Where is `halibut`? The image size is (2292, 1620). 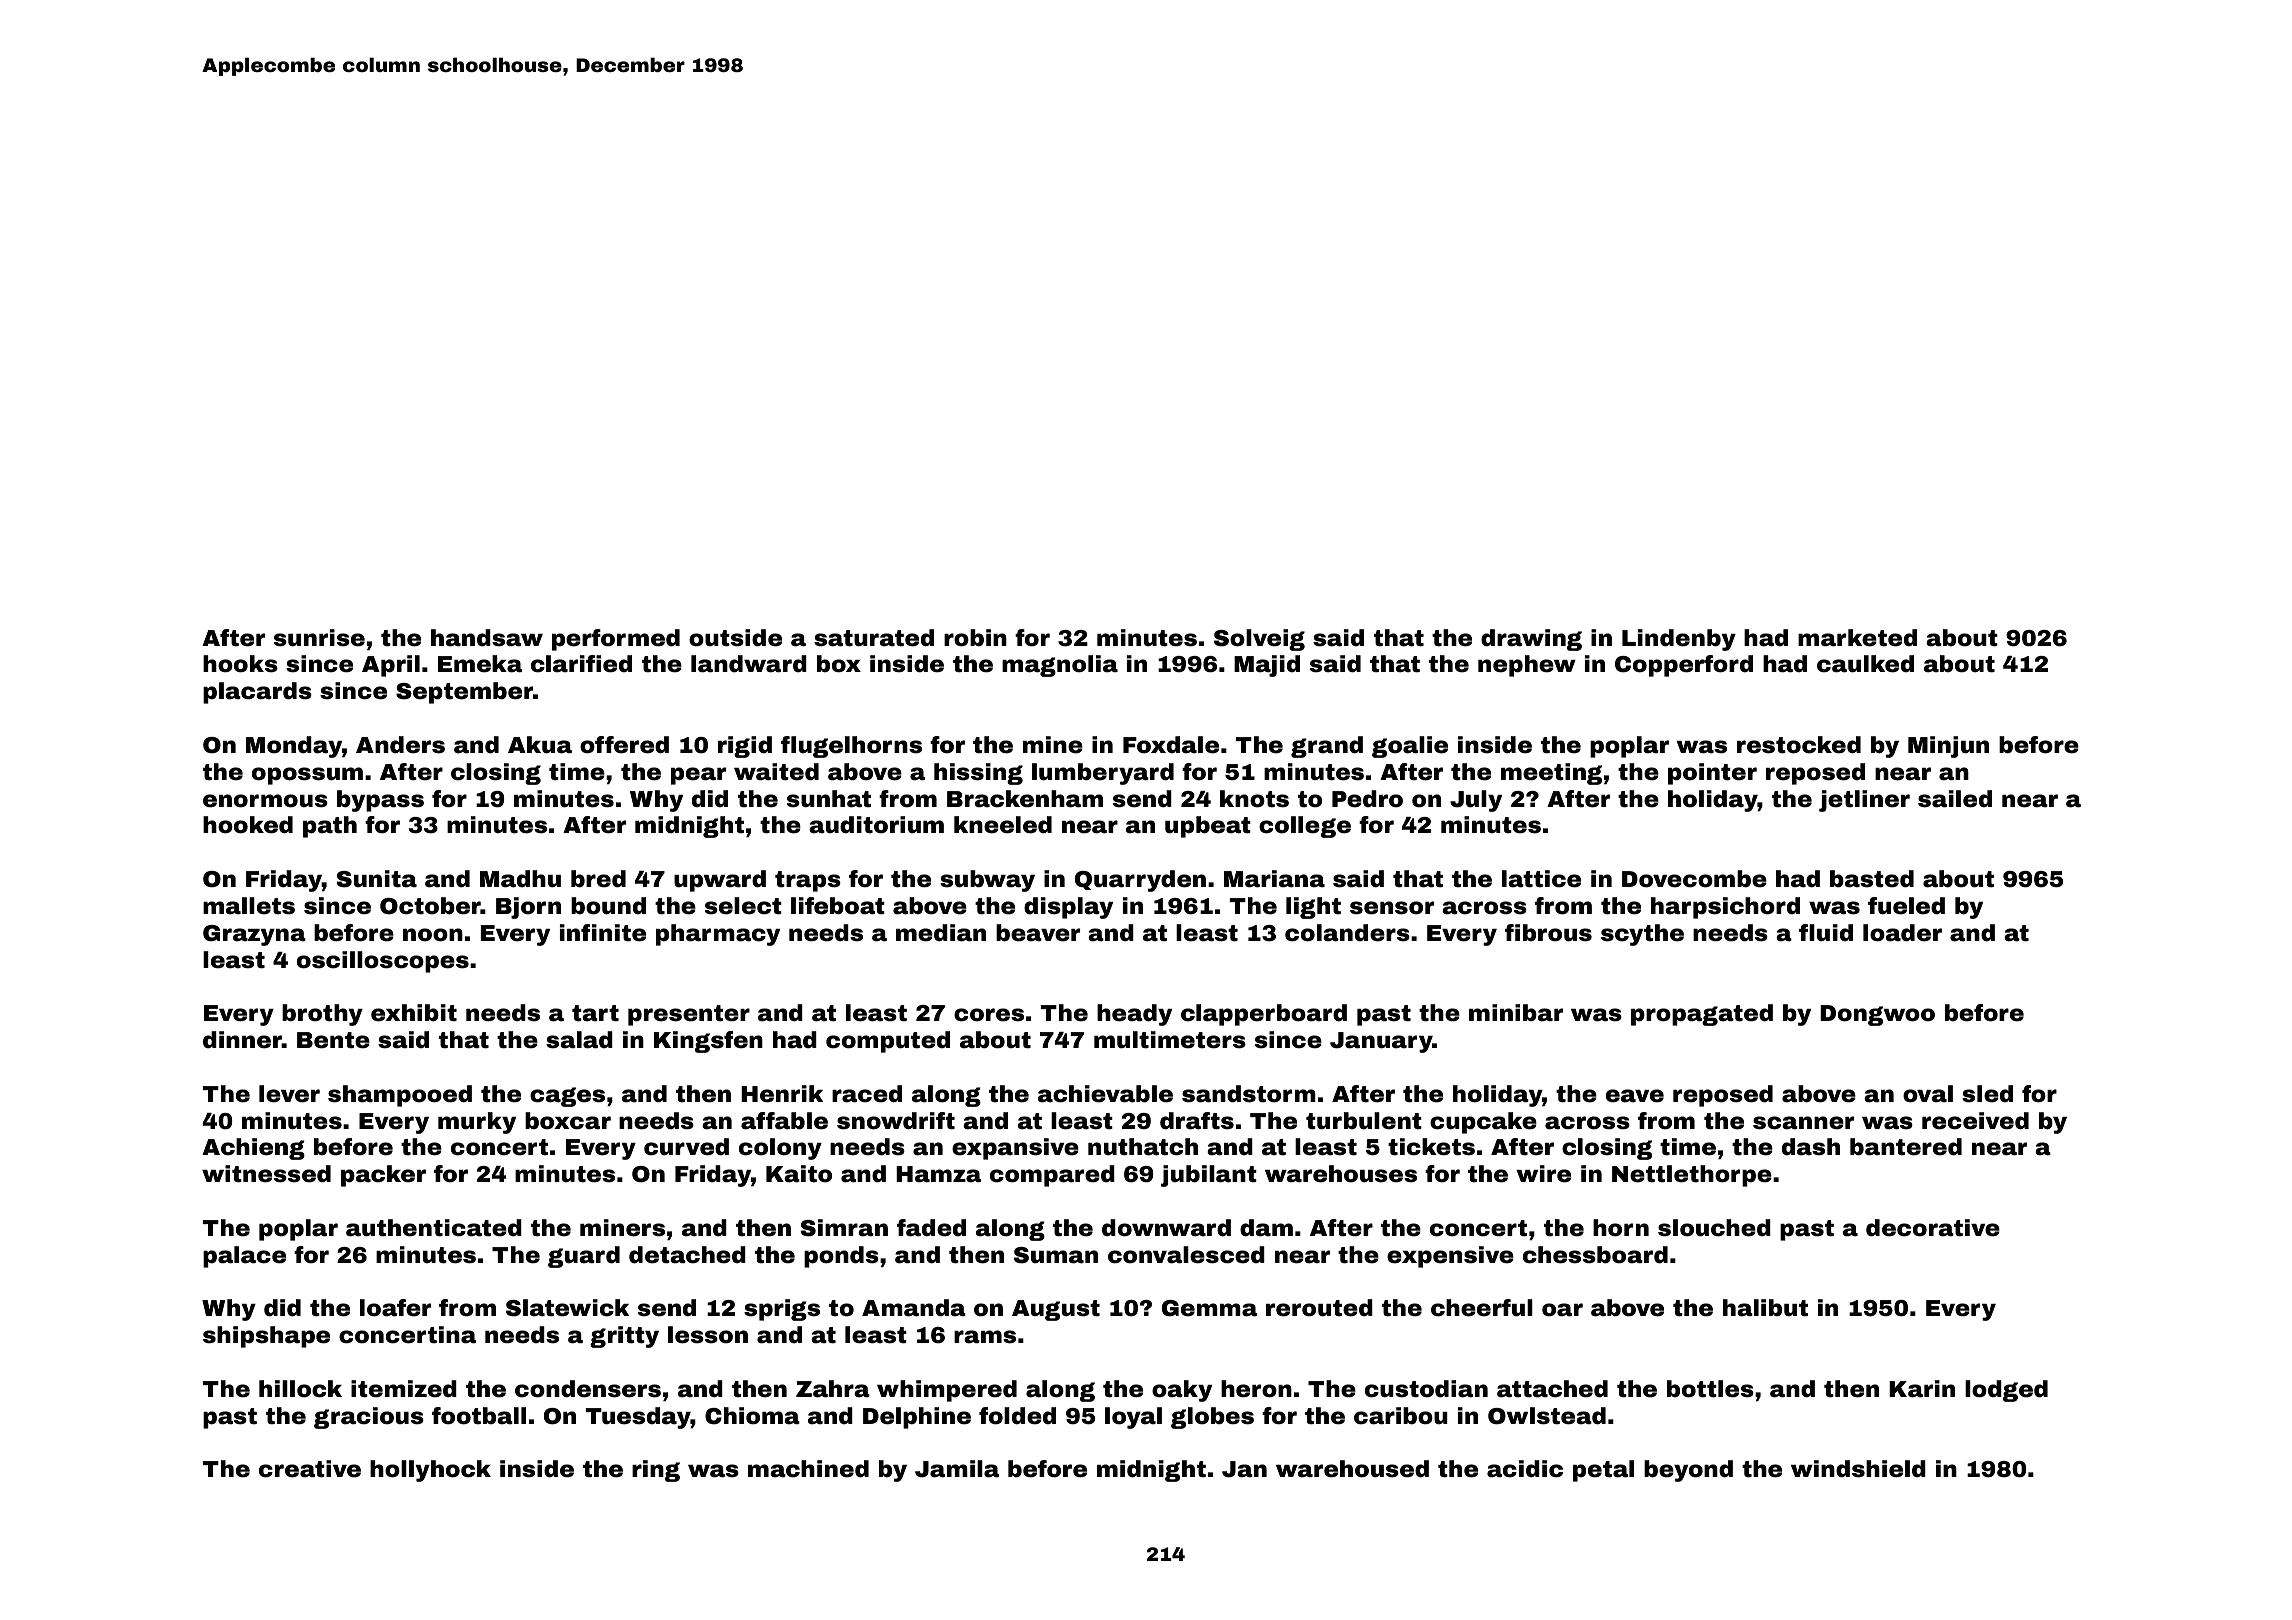
halibut is located at coordinates (1765, 1308).
